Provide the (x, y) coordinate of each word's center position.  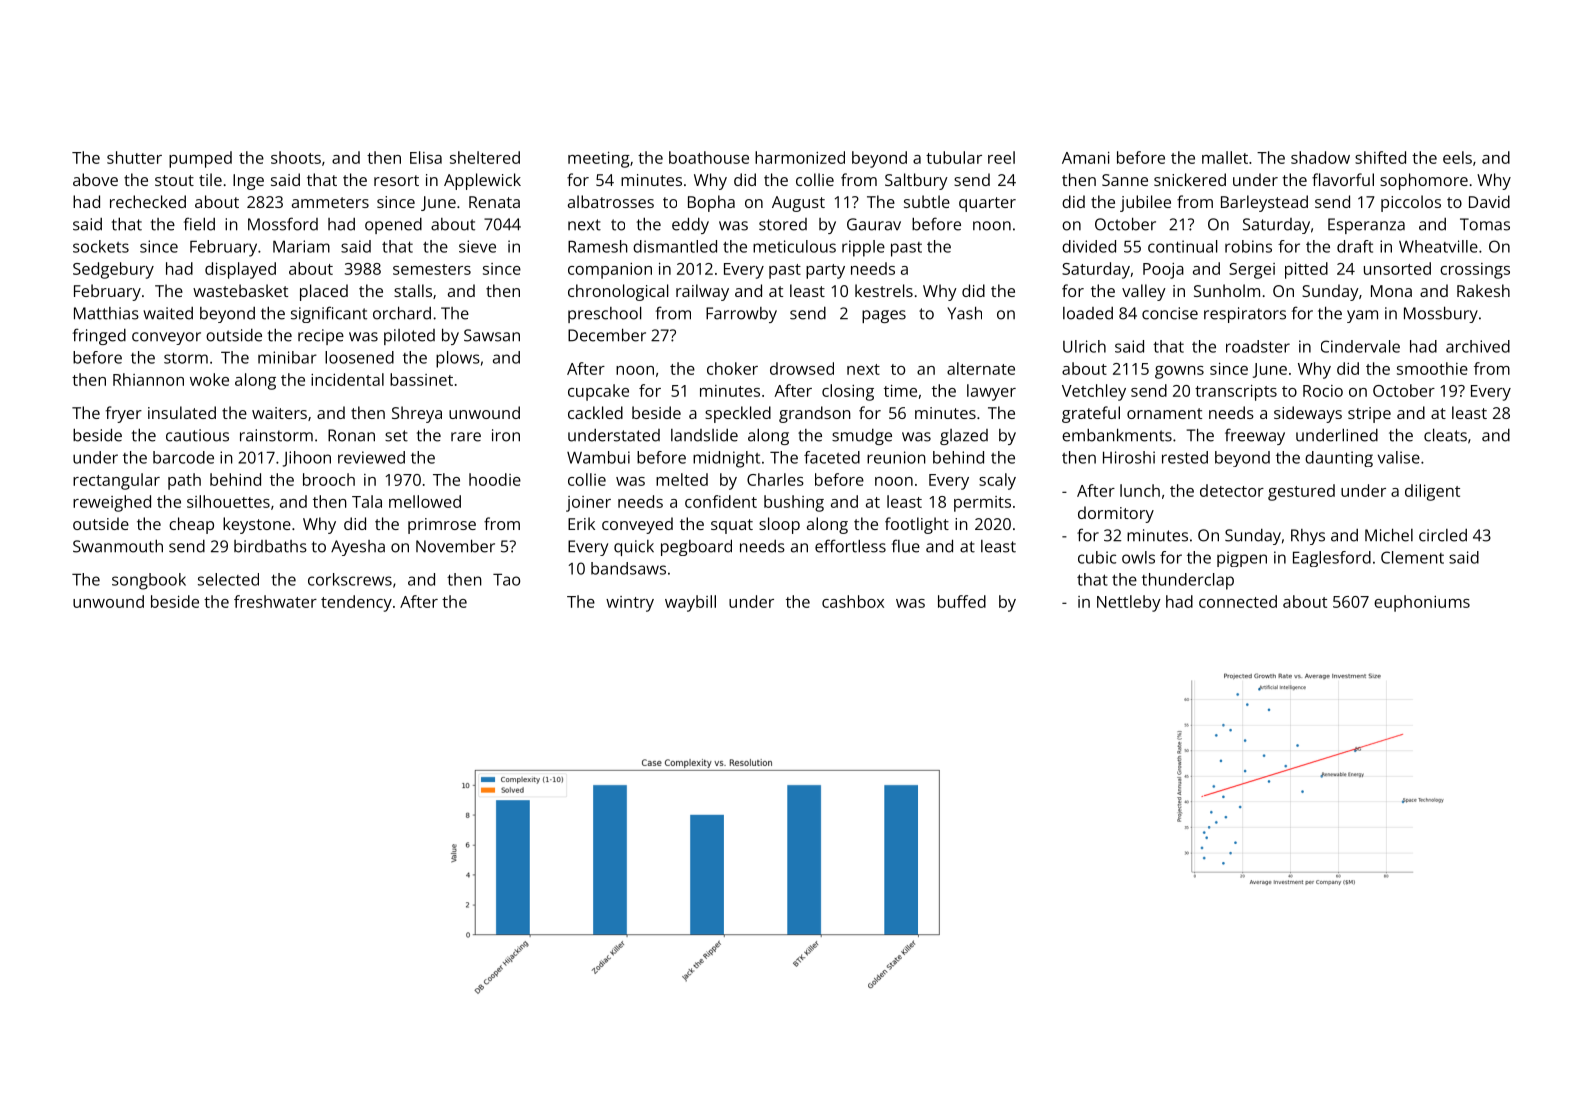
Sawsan (492, 335)
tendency (356, 603)
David (1489, 201)
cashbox (853, 601)
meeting (599, 160)
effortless (850, 546)
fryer (124, 414)
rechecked (148, 201)
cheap (191, 525)
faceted (832, 457)
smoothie (1432, 368)
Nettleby (1129, 603)
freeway (1255, 436)
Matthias (106, 313)
